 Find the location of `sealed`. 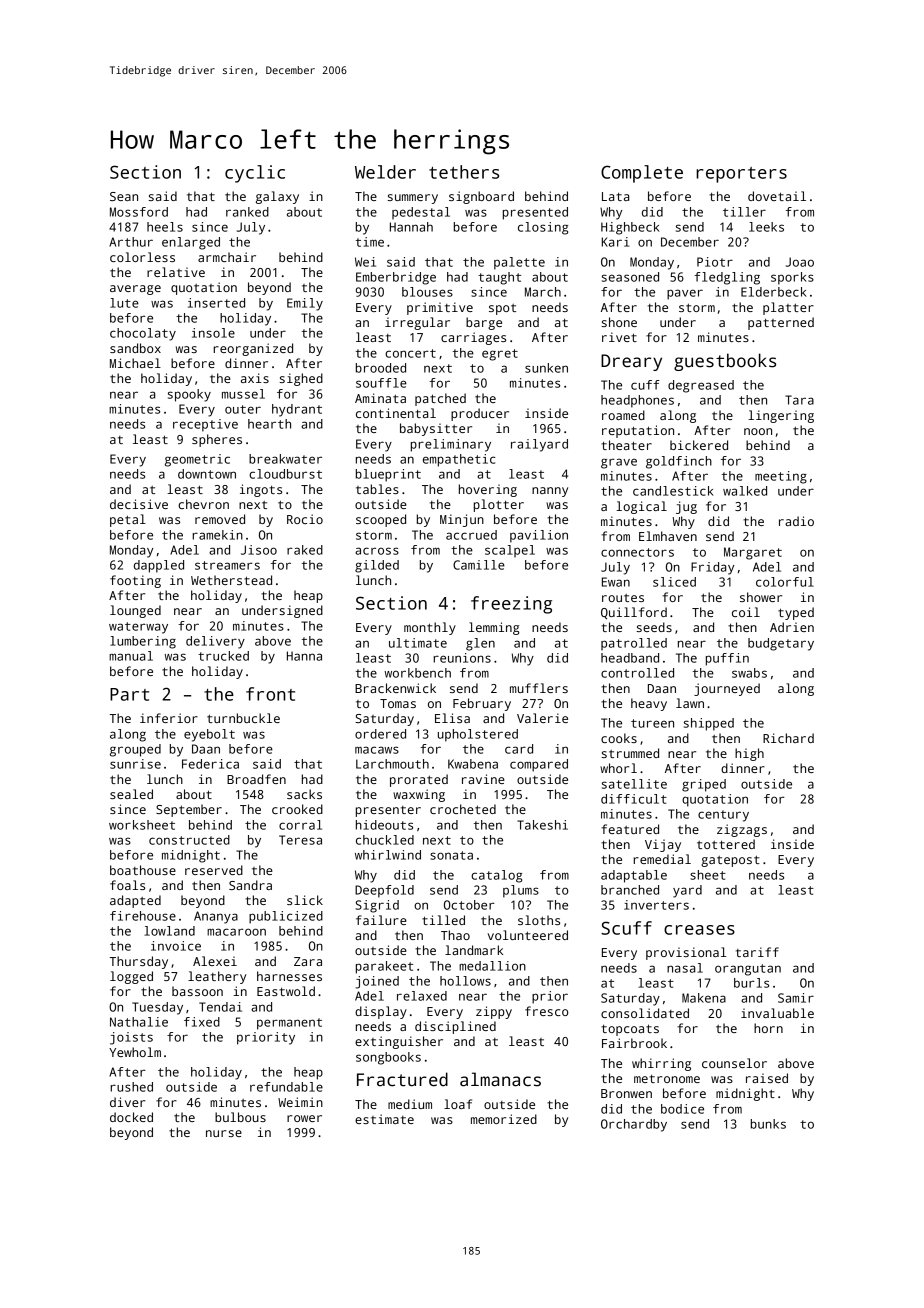

sealed is located at coordinates (131, 794).
